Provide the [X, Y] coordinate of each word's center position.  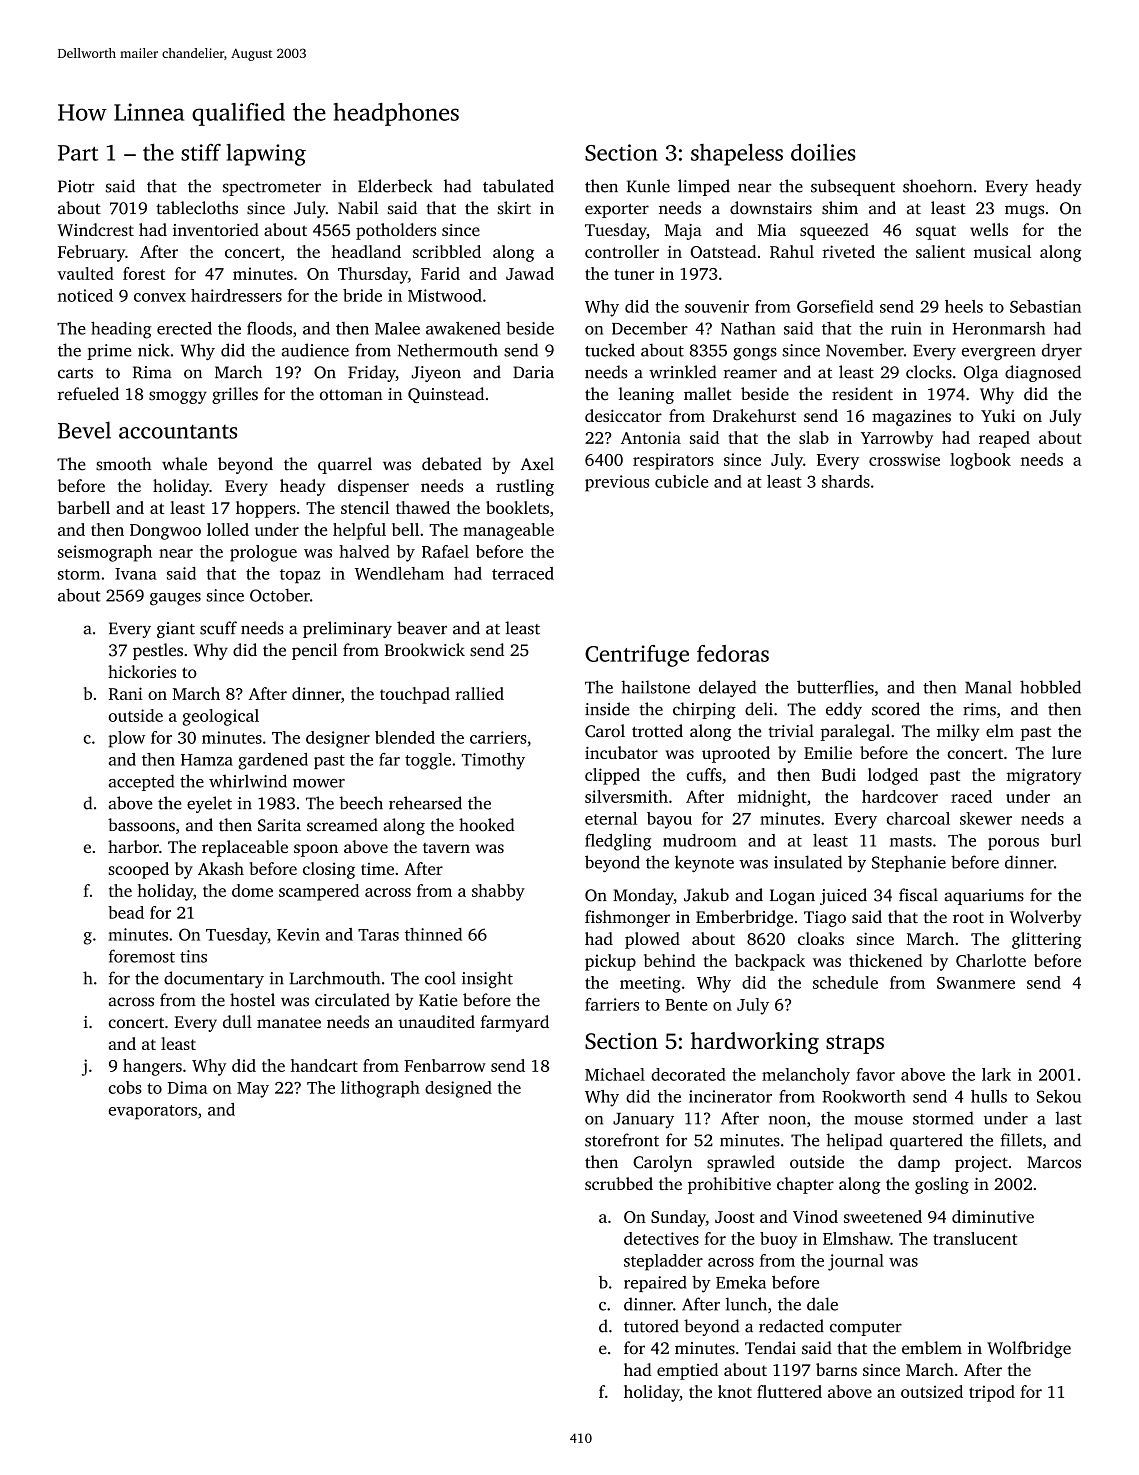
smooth [124, 464]
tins [193, 956]
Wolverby [1045, 918]
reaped [1004, 439]
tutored [651, 1326]
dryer [1062, 351]
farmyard [515, 1023]
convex [160, 297]
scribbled [447, 251]
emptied [687, 1371]
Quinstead [446, 395]
